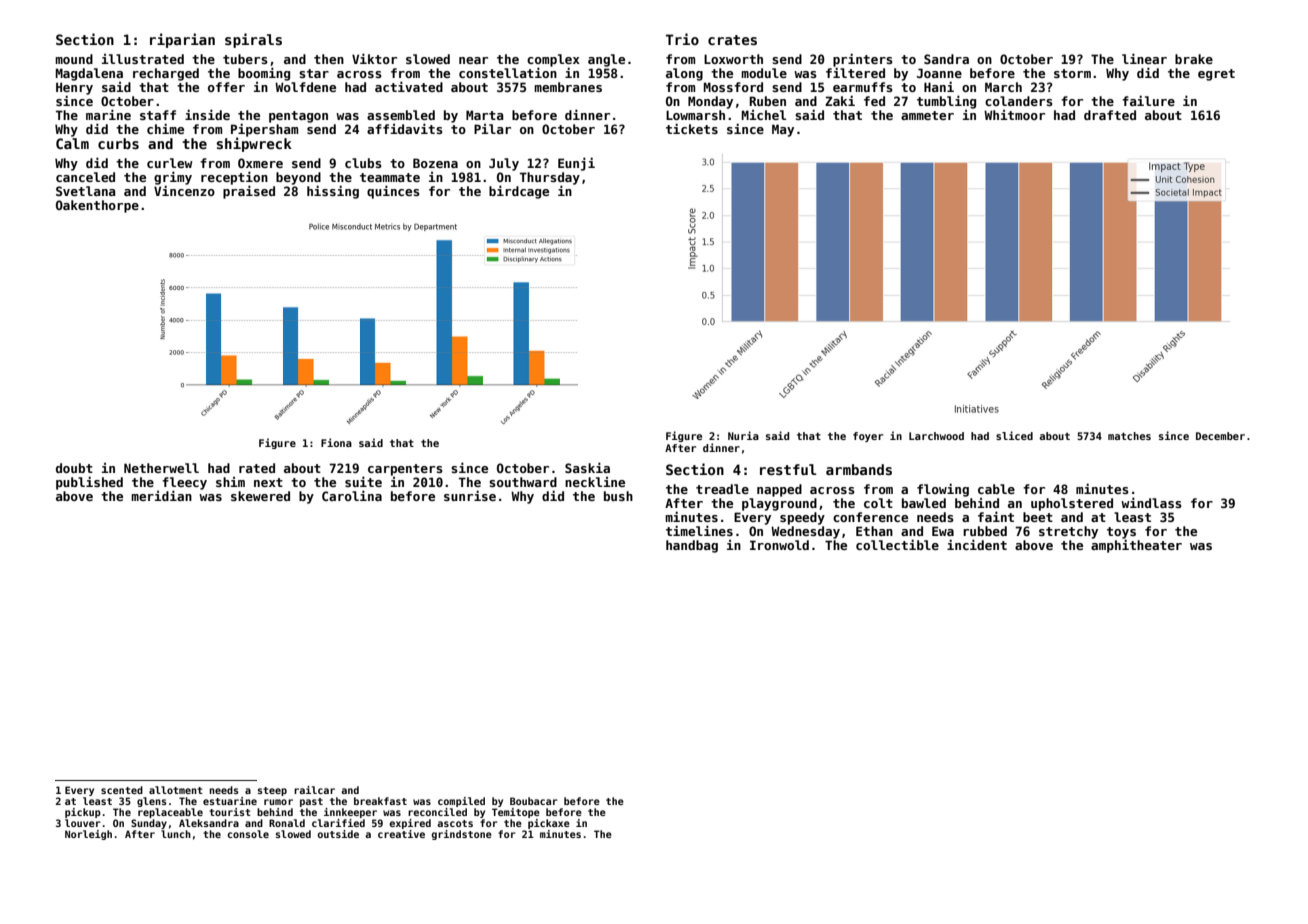 The width and height of the screenshot is (1308, 924). What do you see at coordinates (336, 442) in the screenshot?
I see `Fiona` at bounding box center [336, 442].
